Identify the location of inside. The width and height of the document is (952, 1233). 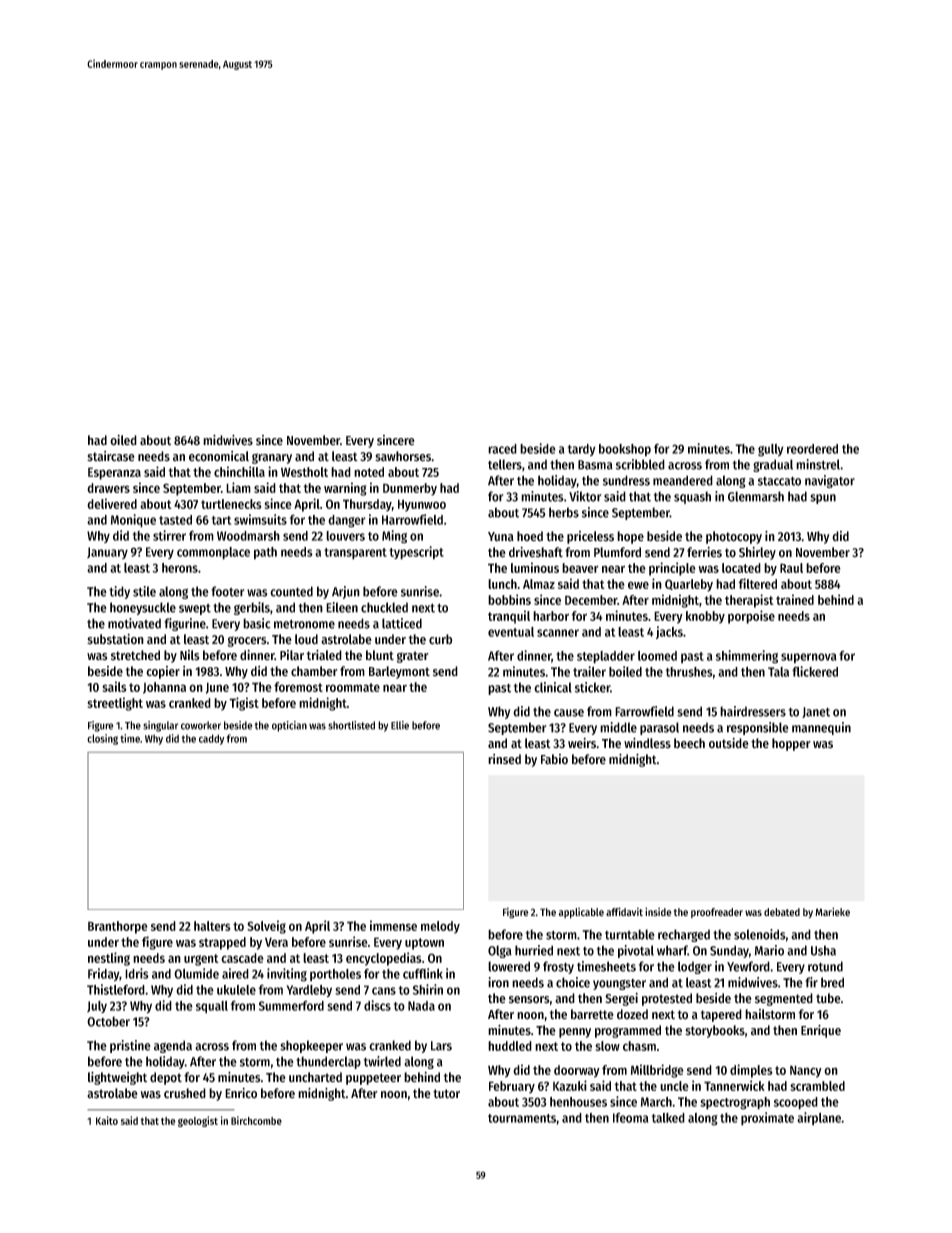
(658, 911).
